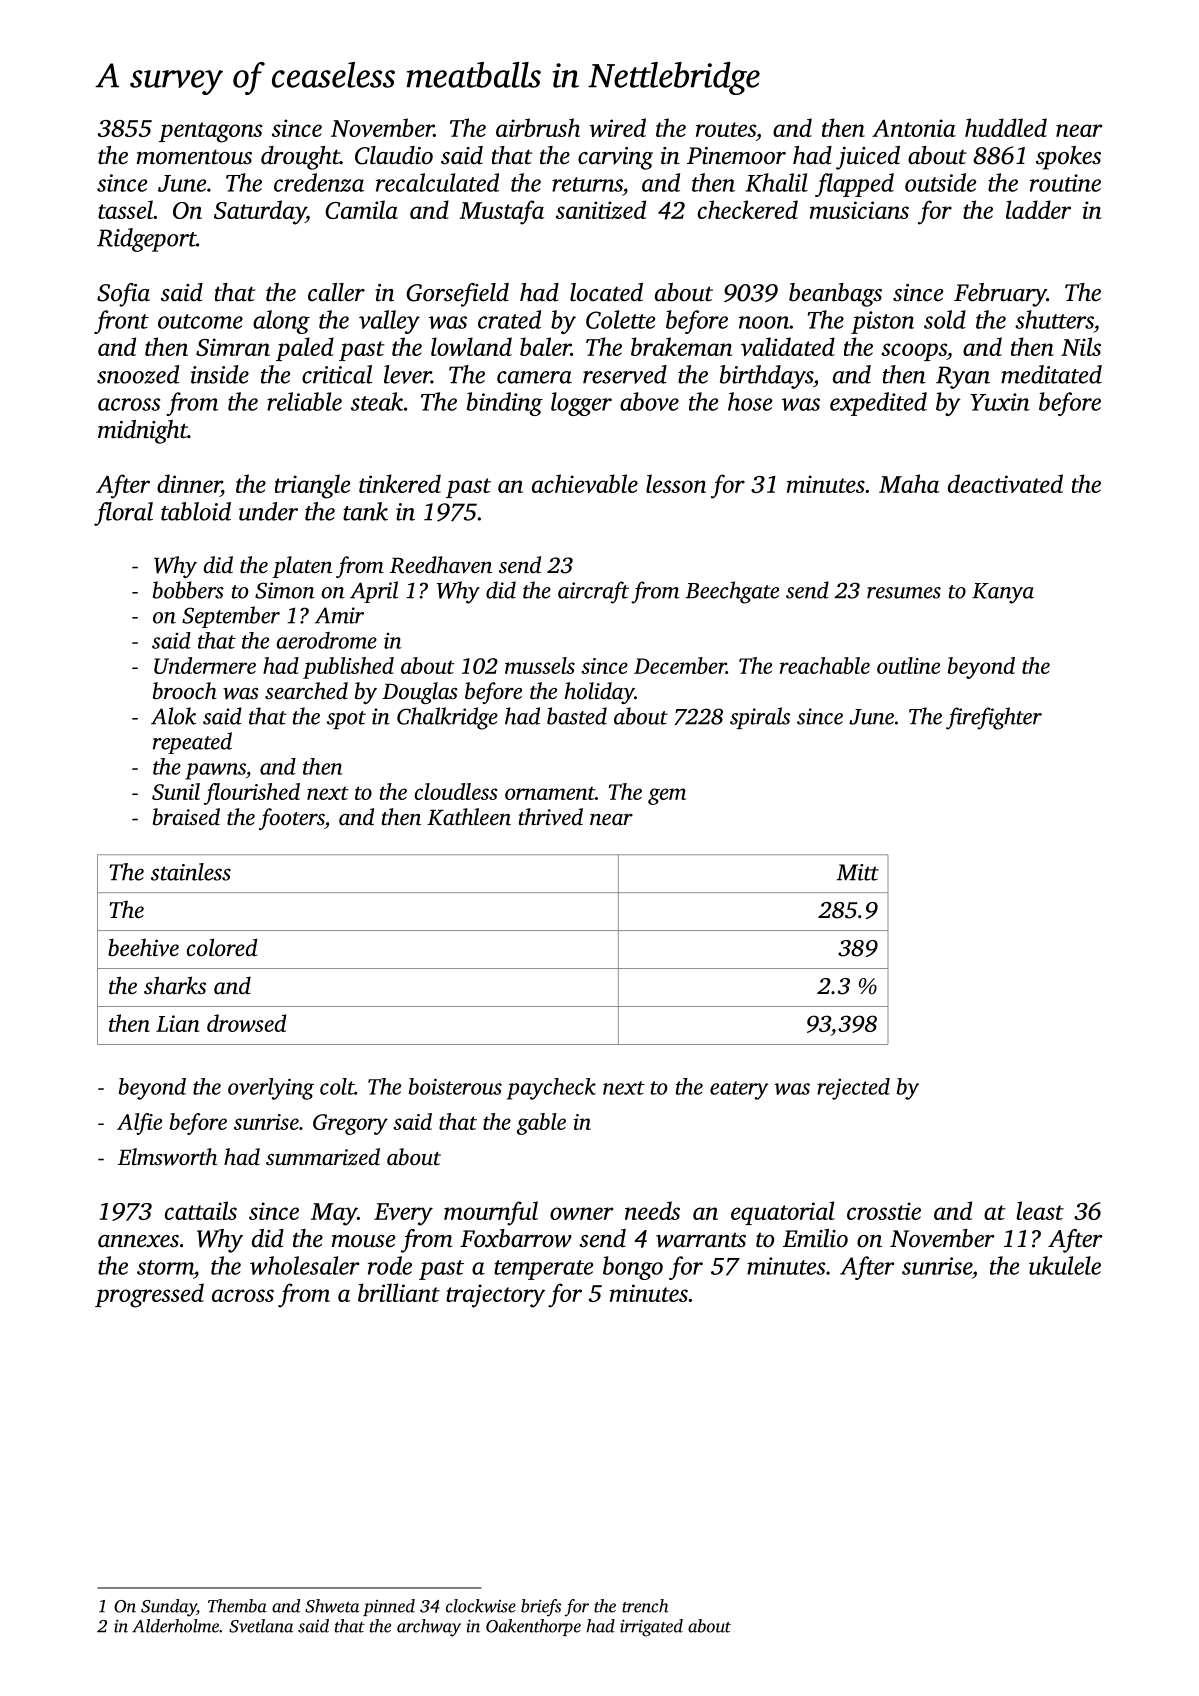 This screenshot has height=1696, width=1199. What do you see at coordinates (261, 1626) in the screenshot?
I see `Svetlana` at bounding box center [261, 1626].
